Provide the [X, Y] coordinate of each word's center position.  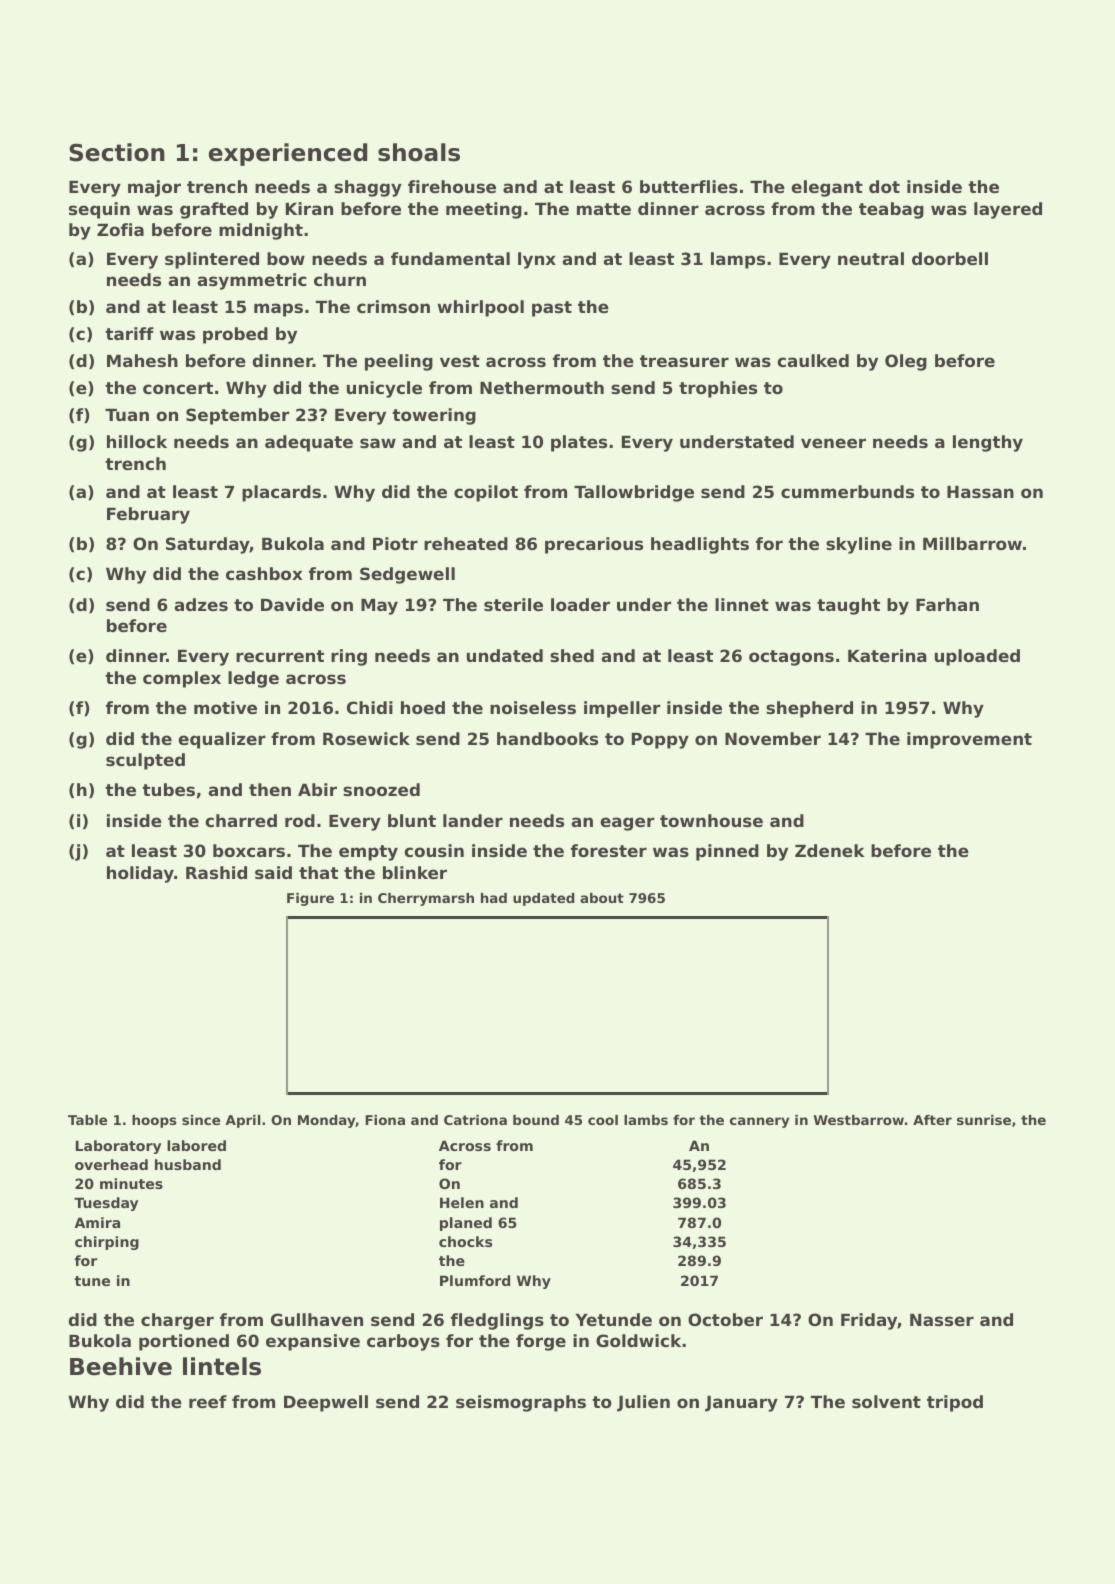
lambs [646, 1120]
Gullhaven [317, 1319]
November [773, 738]
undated [505, 655]
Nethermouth [542, 387]
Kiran [309, 208]
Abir [317, 789]
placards [281, 493]
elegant [827, 188]
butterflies [689, 186]
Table [87, 1120]
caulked [813, 360]
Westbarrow [859, 1120]
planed [466, 1224]
